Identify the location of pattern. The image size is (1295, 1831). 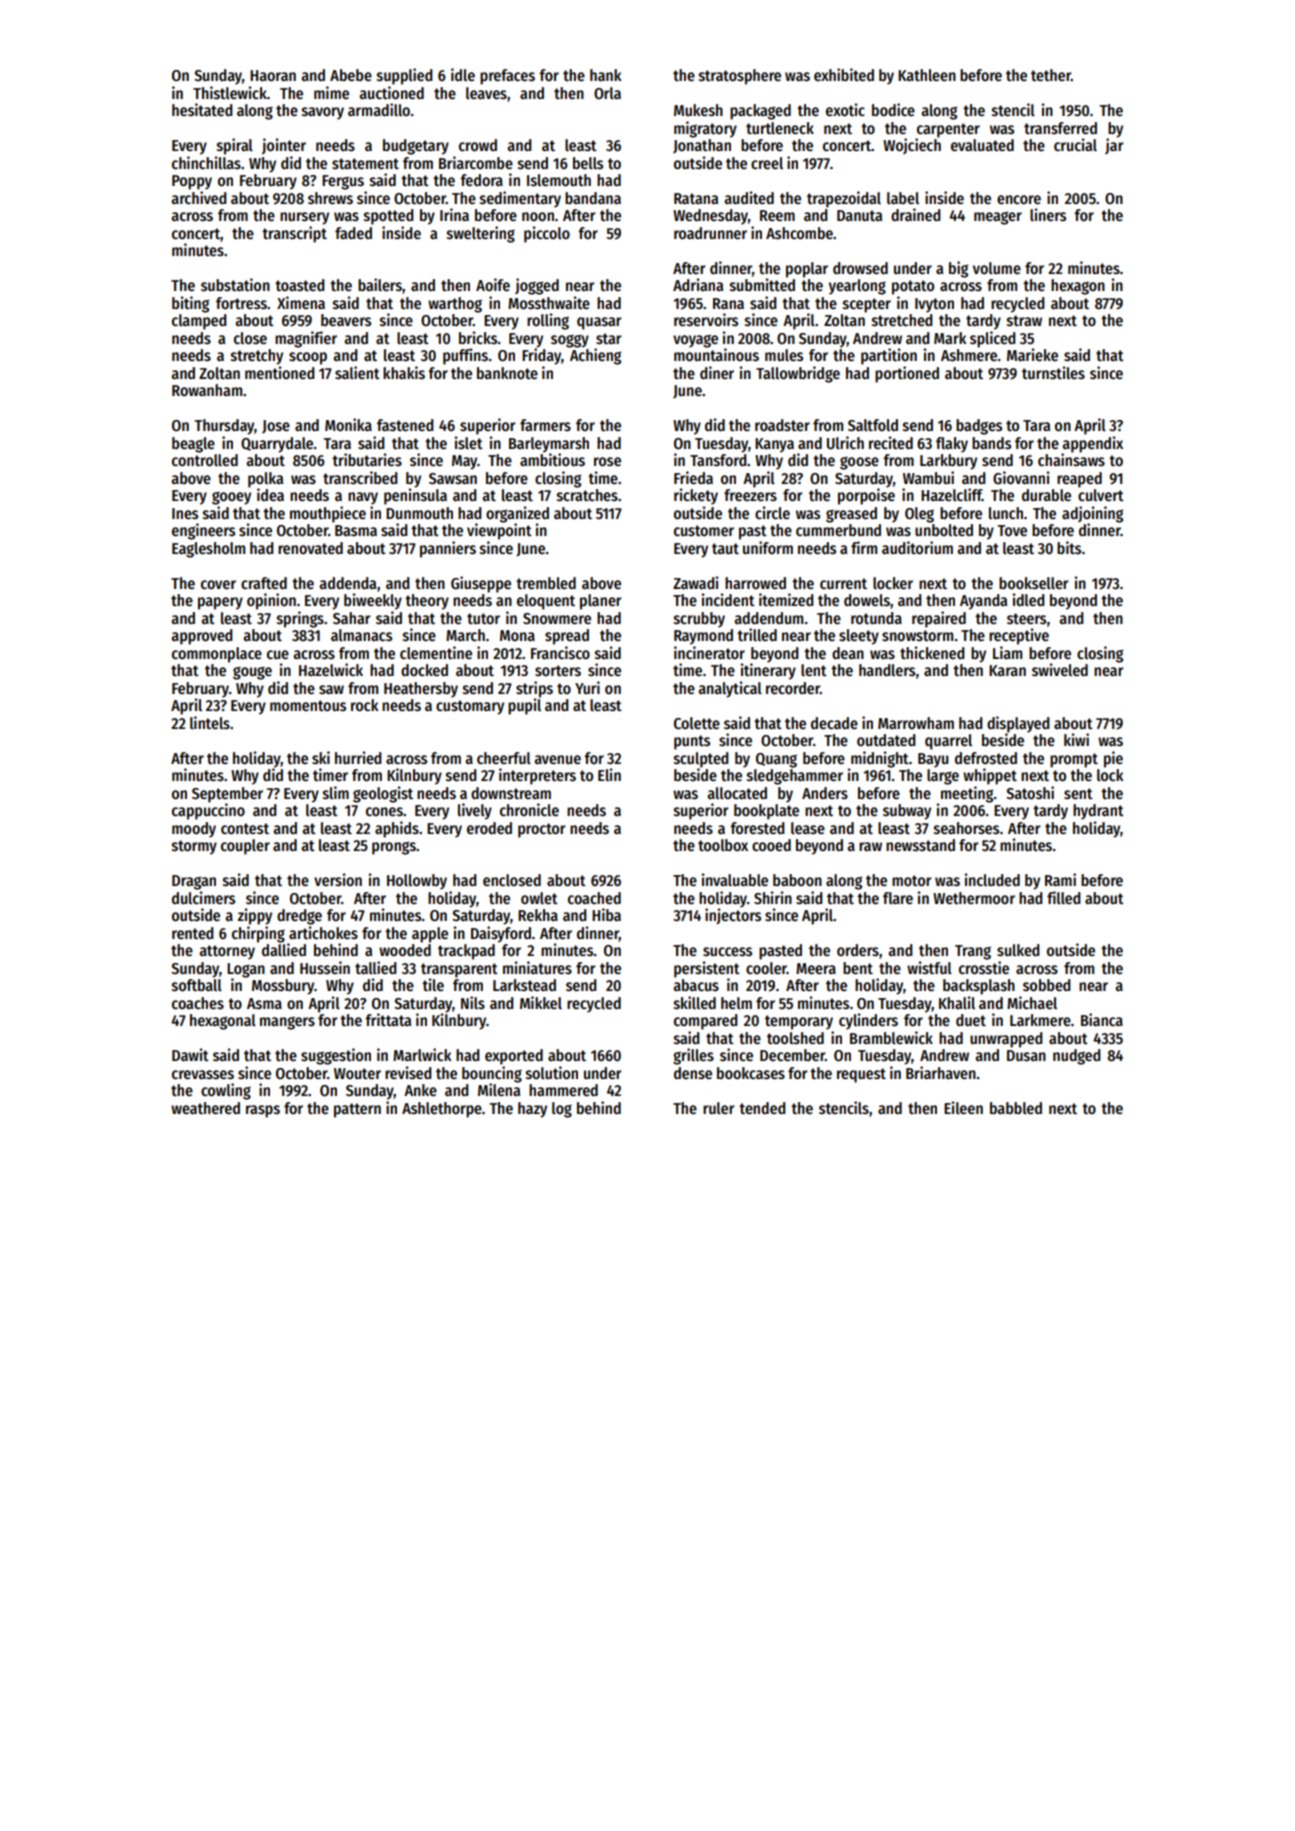
(357, 1110).
